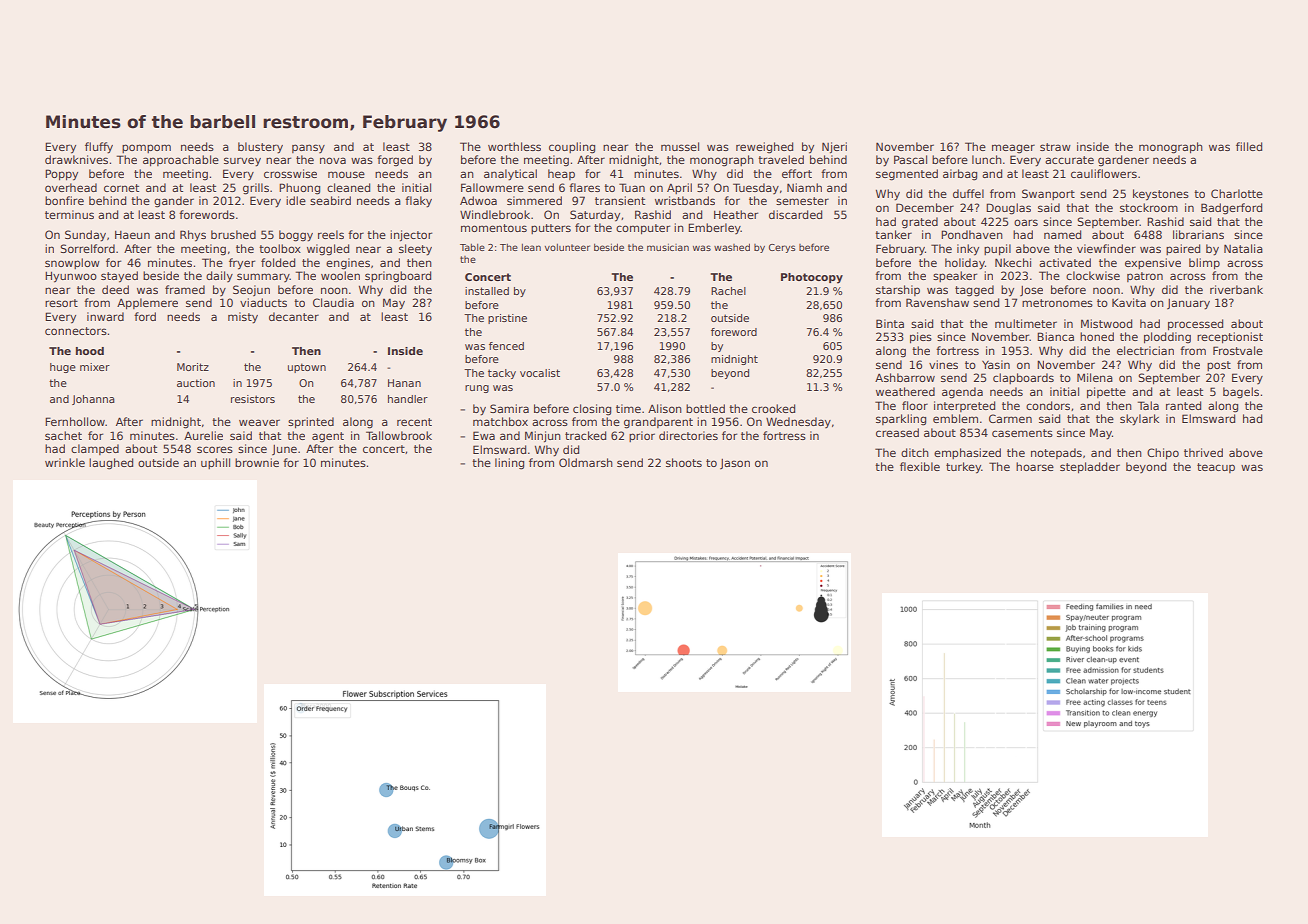 Image resolution: width=1308 pixels, height=924 pixels. What do you see at coordinates (1123, 161) in the image?
I see `gardener` at bounding box center [1123, 161].
